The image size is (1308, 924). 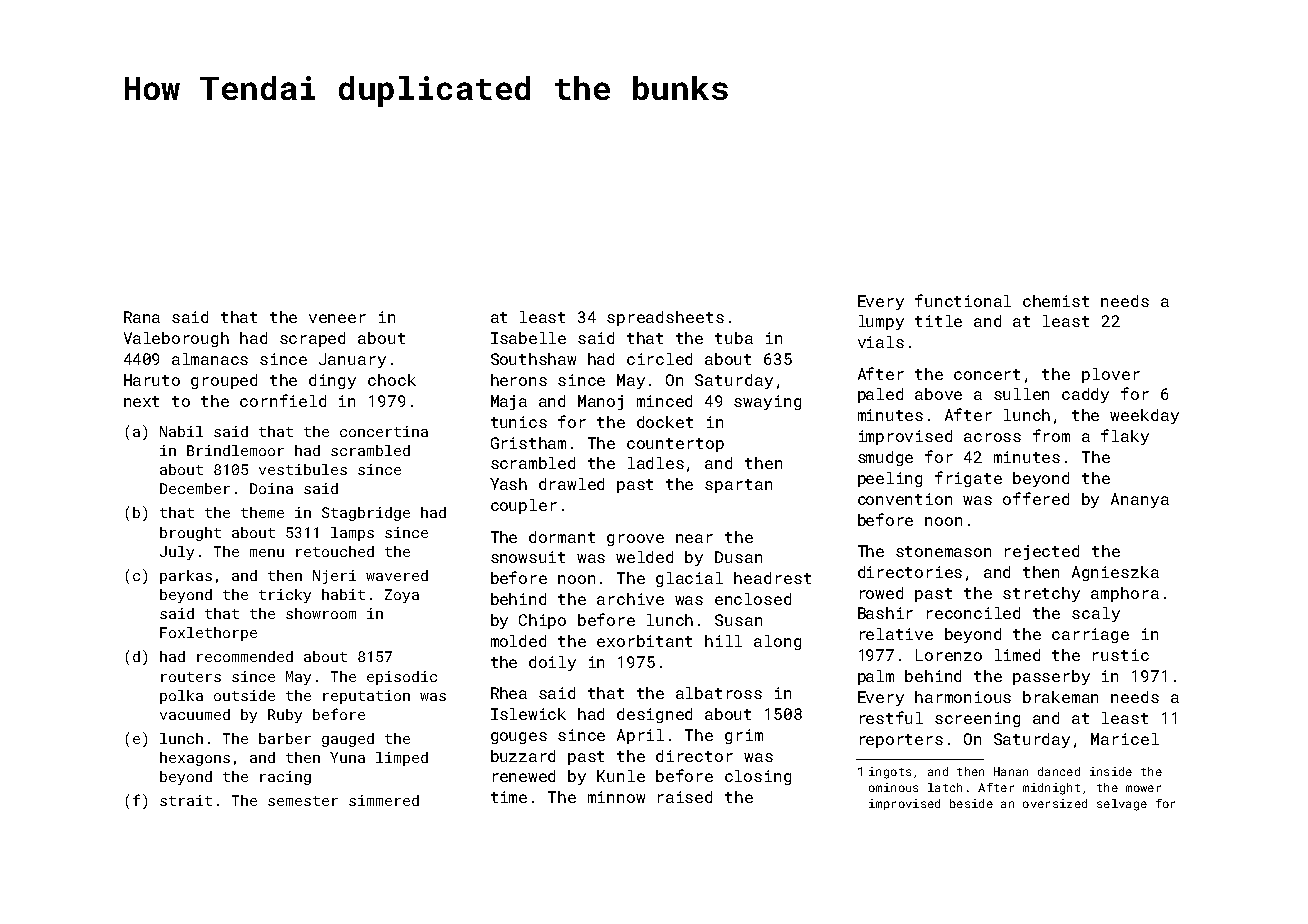 What do you see at coordinates (285, 596) in the page?
I see `tricky` at bounding box center [285, 596].
